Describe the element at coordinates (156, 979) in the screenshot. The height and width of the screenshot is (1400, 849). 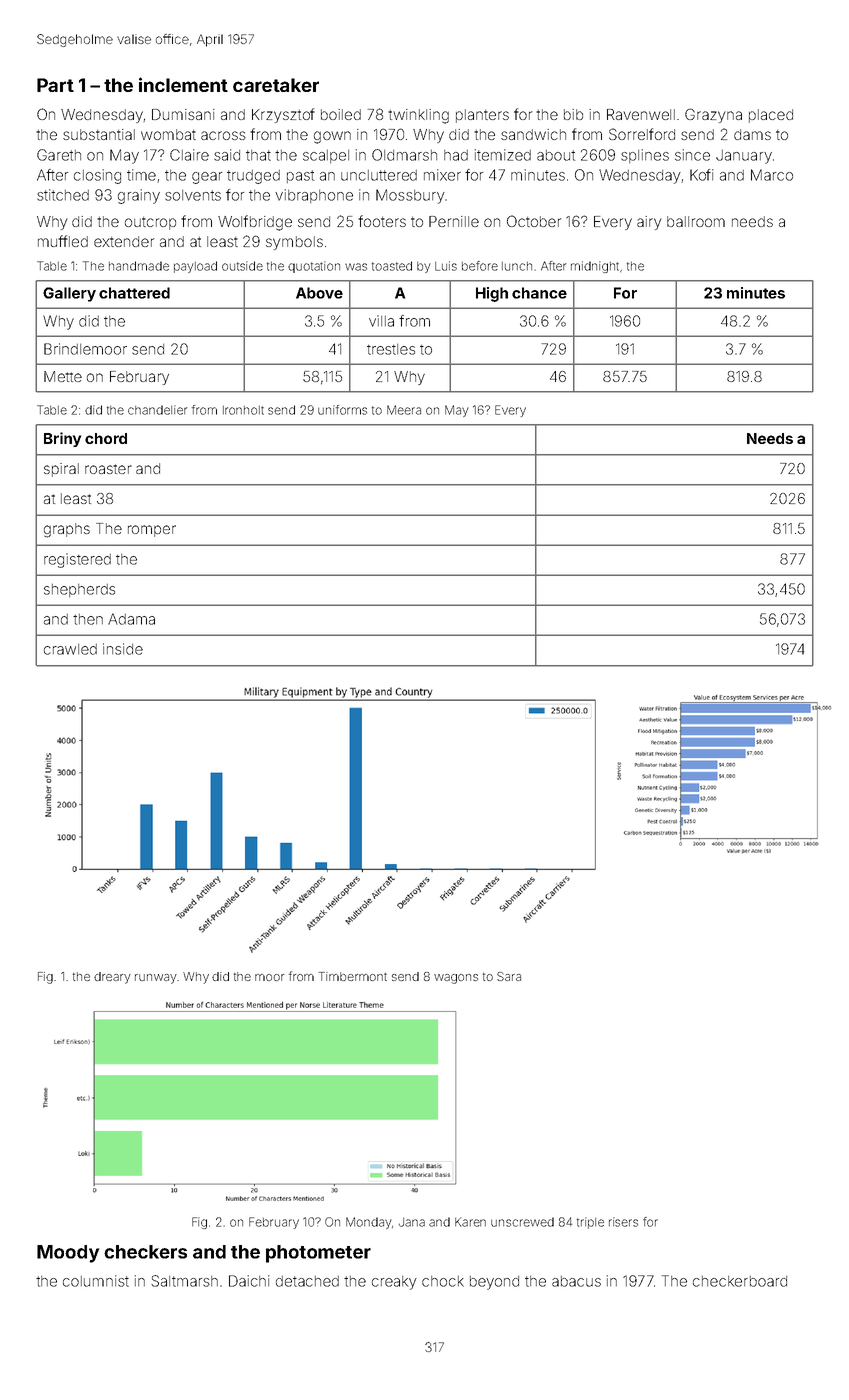
I see `runway` at that location.
